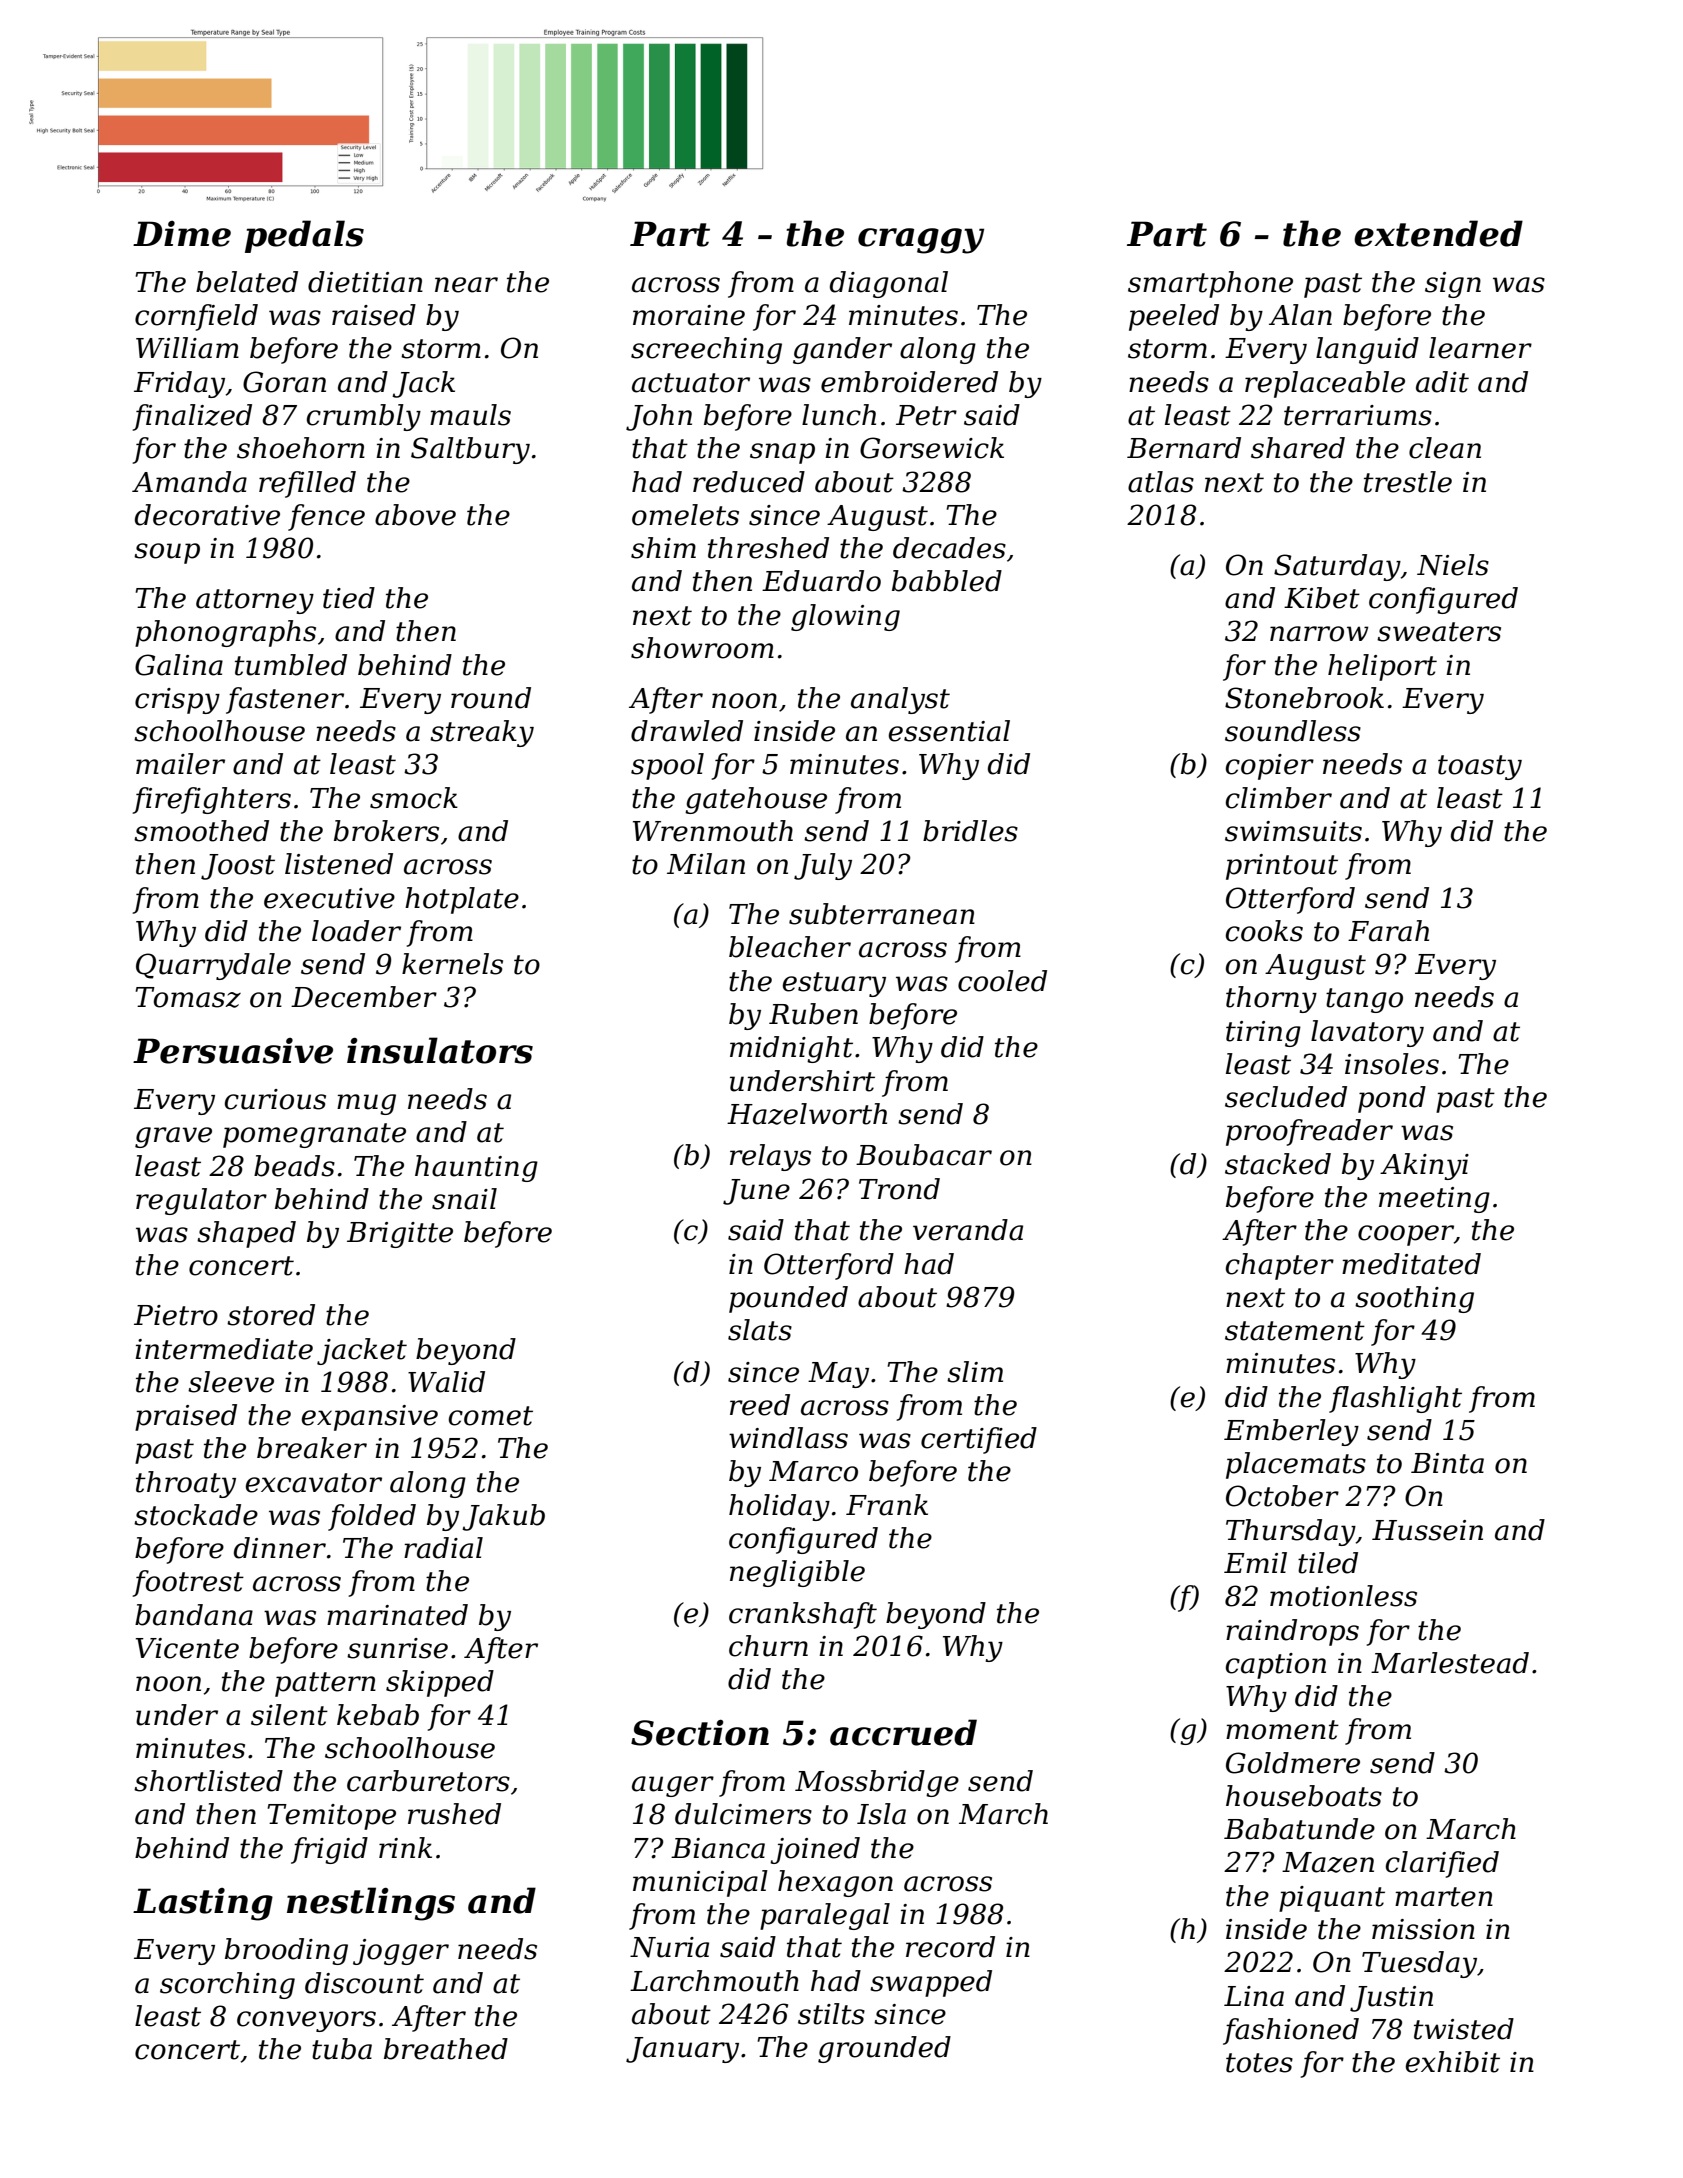 The height and width of the screenshot is (2178, 1683). Describe the element at coordinates (1480, 767) in the screenshot. I see `toasty` at that location.
